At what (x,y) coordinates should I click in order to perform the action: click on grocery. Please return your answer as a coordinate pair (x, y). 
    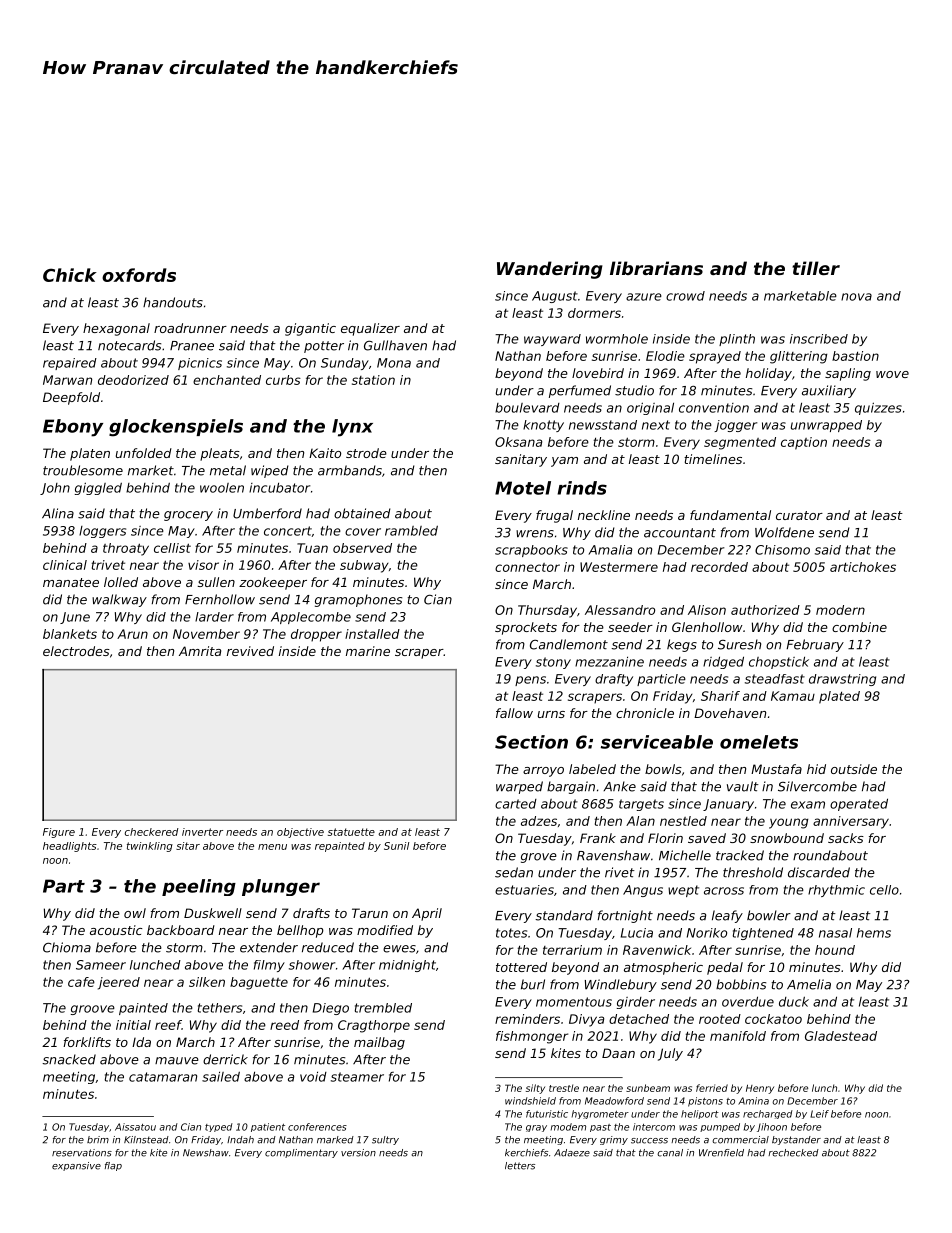
    Looking at the image, I should click on (188, 516).
